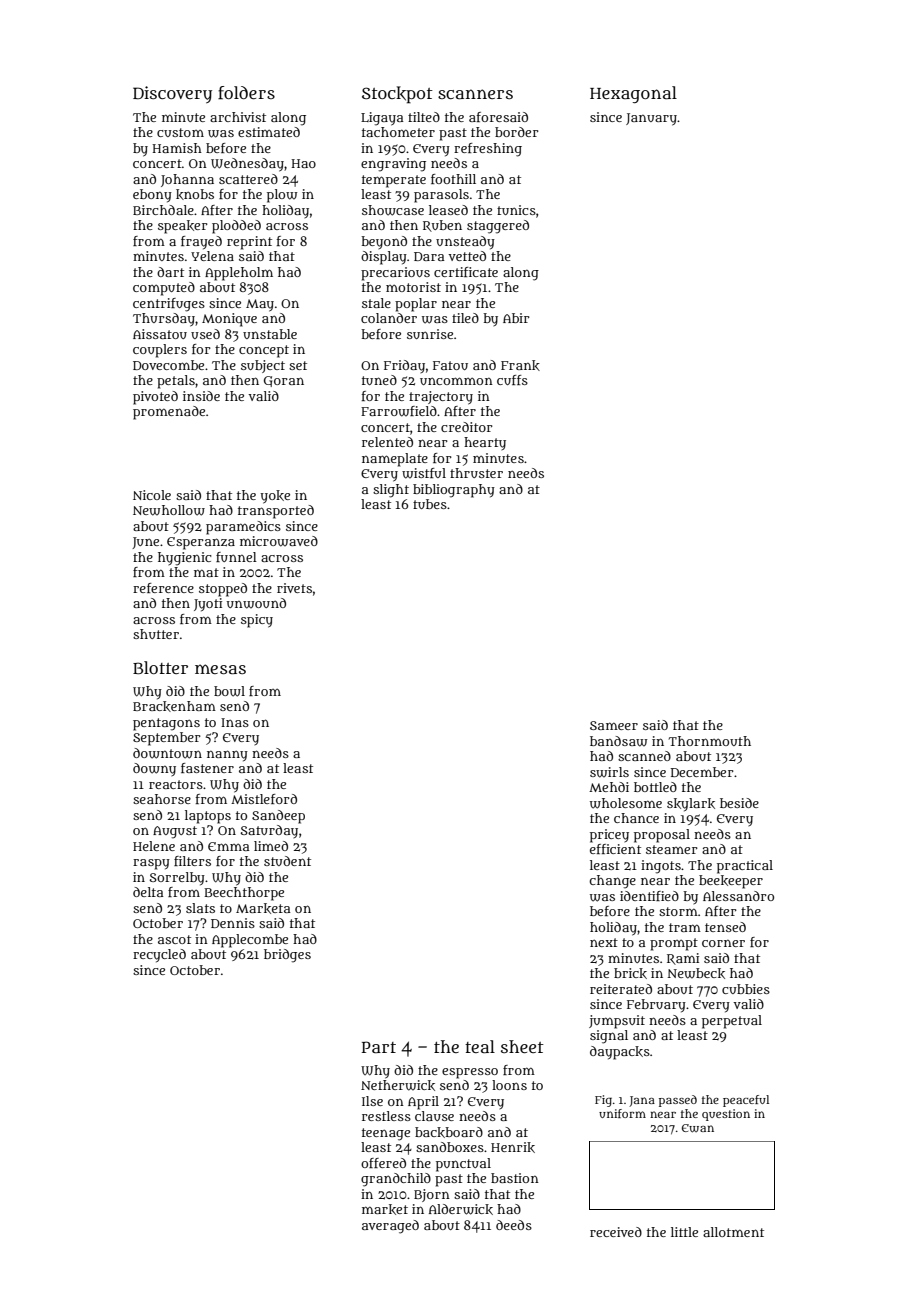  I want to click on Alderwick, so click(461, 1209).
